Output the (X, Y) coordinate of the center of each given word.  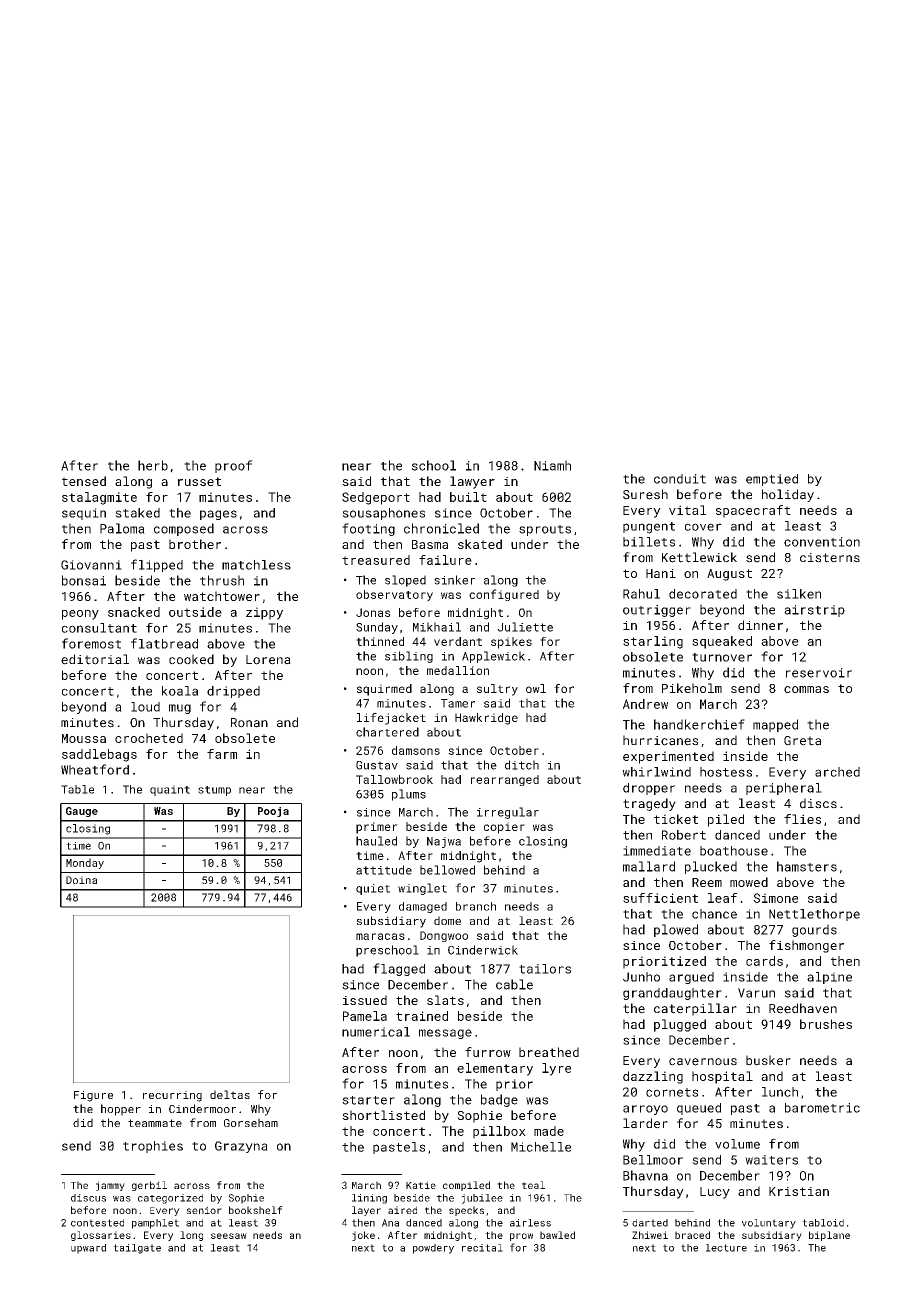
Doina (81, 880)
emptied (772, 480)
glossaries (101, 1236)
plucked (711, 867)
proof (234, 466)
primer (377, 828)
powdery (433, 1249)
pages (218, 515)
